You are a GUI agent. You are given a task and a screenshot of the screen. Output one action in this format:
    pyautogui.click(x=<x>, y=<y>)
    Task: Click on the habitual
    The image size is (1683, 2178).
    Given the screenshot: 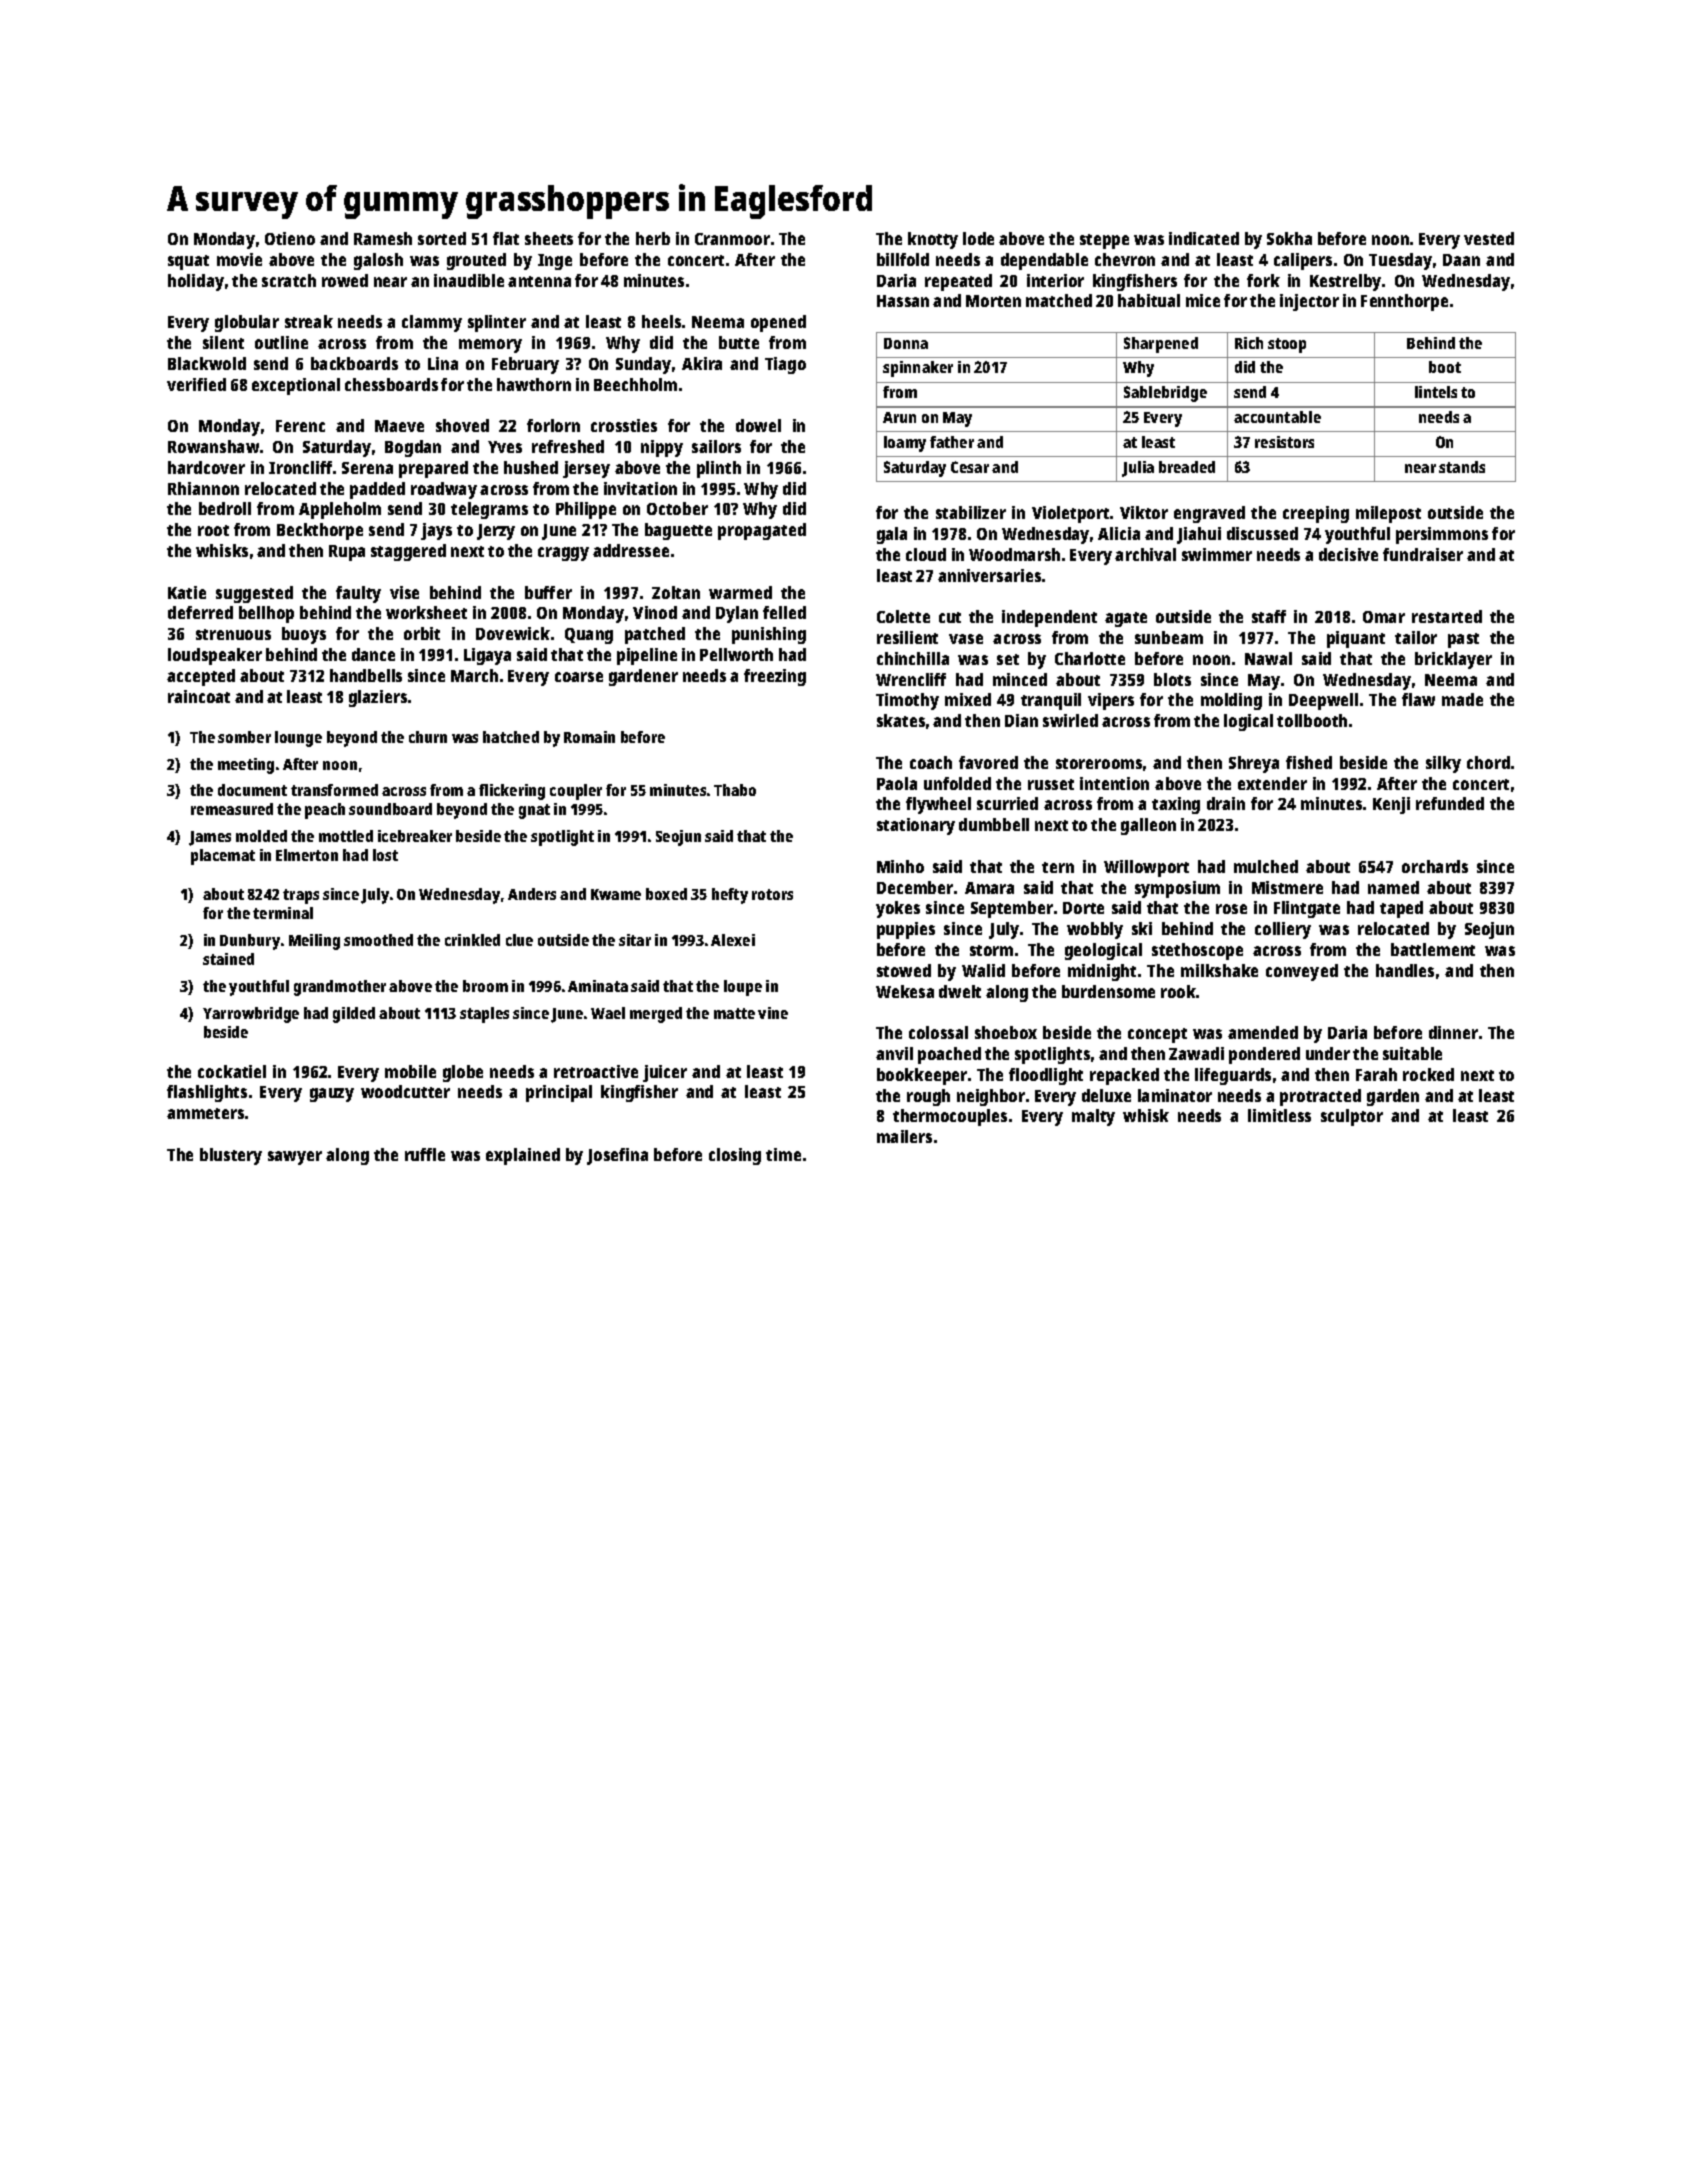 What is the action you would take?
    pyautogui.click(x=1149, y=300)
